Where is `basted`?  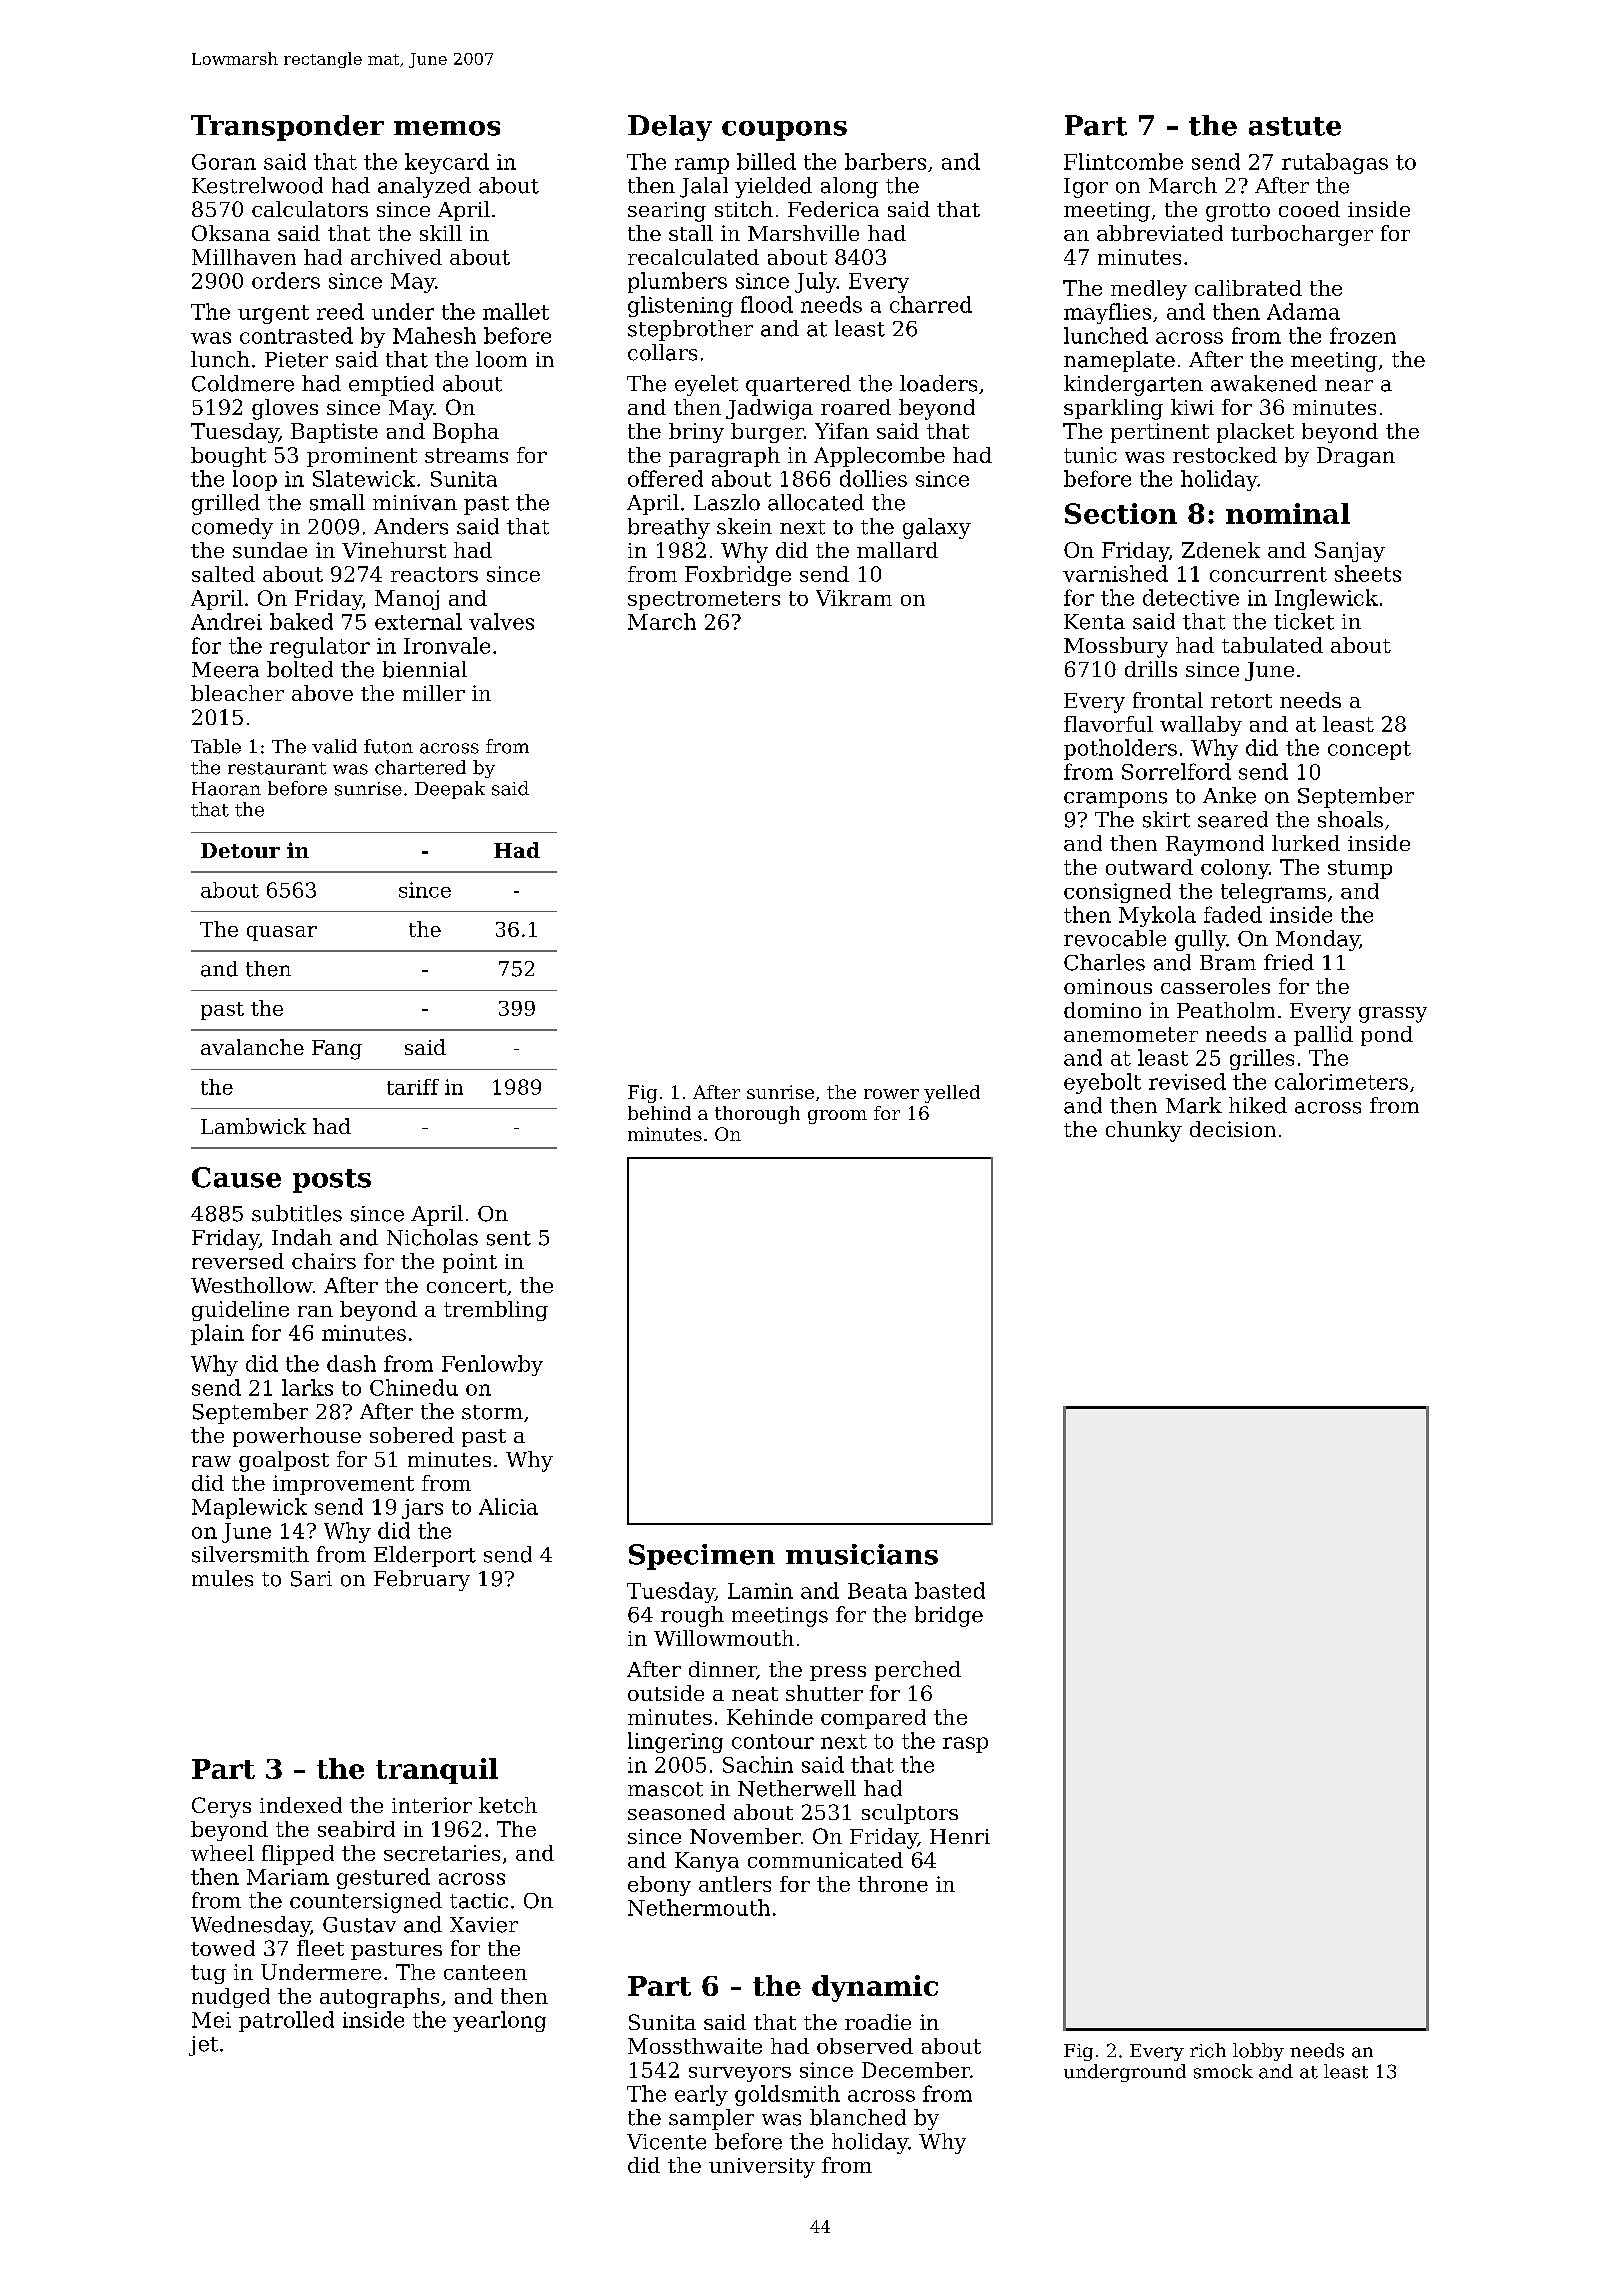
basted is located at coordinates (950, 1590).
